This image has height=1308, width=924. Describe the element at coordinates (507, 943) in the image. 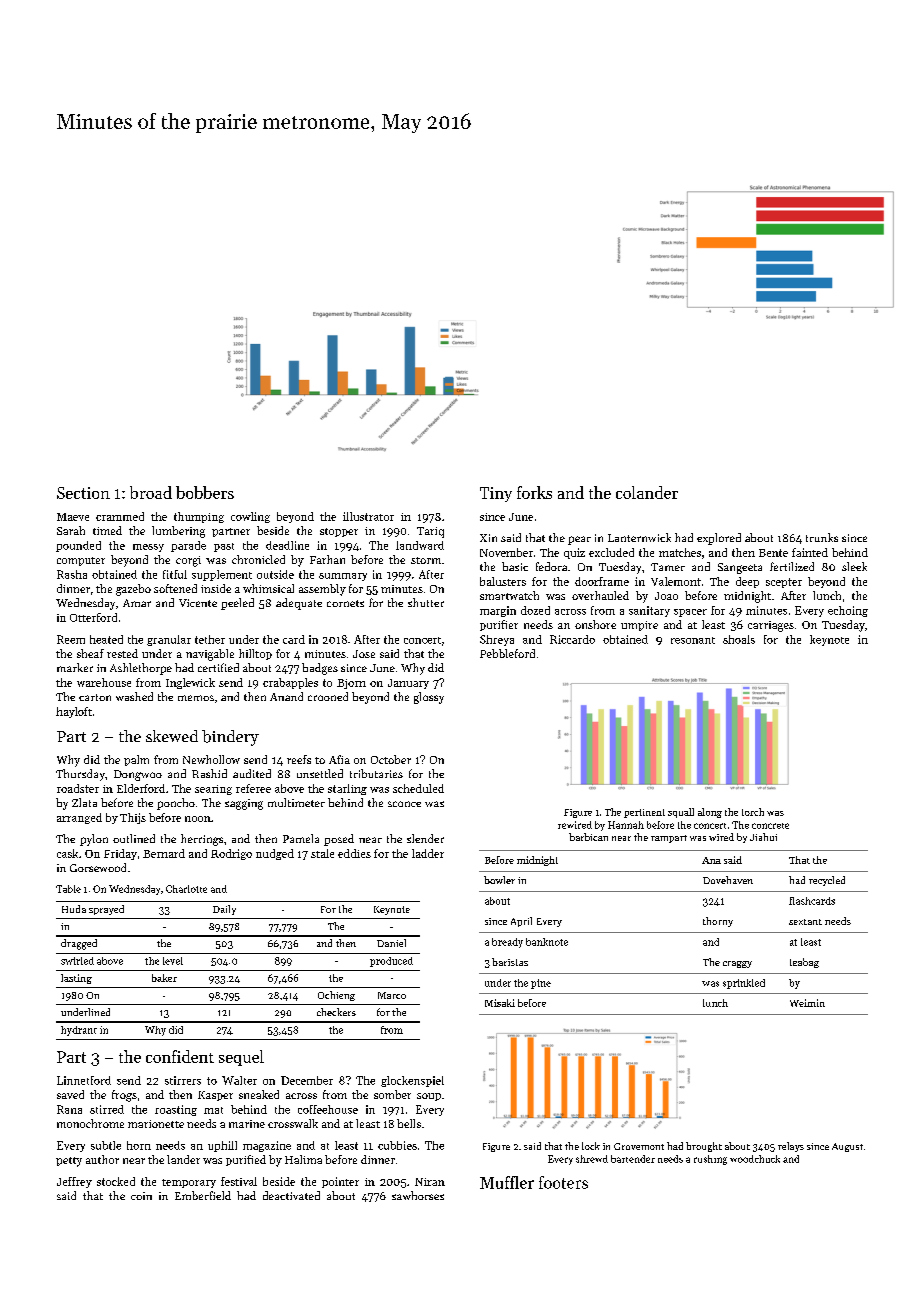

I see `bready` at that location.
